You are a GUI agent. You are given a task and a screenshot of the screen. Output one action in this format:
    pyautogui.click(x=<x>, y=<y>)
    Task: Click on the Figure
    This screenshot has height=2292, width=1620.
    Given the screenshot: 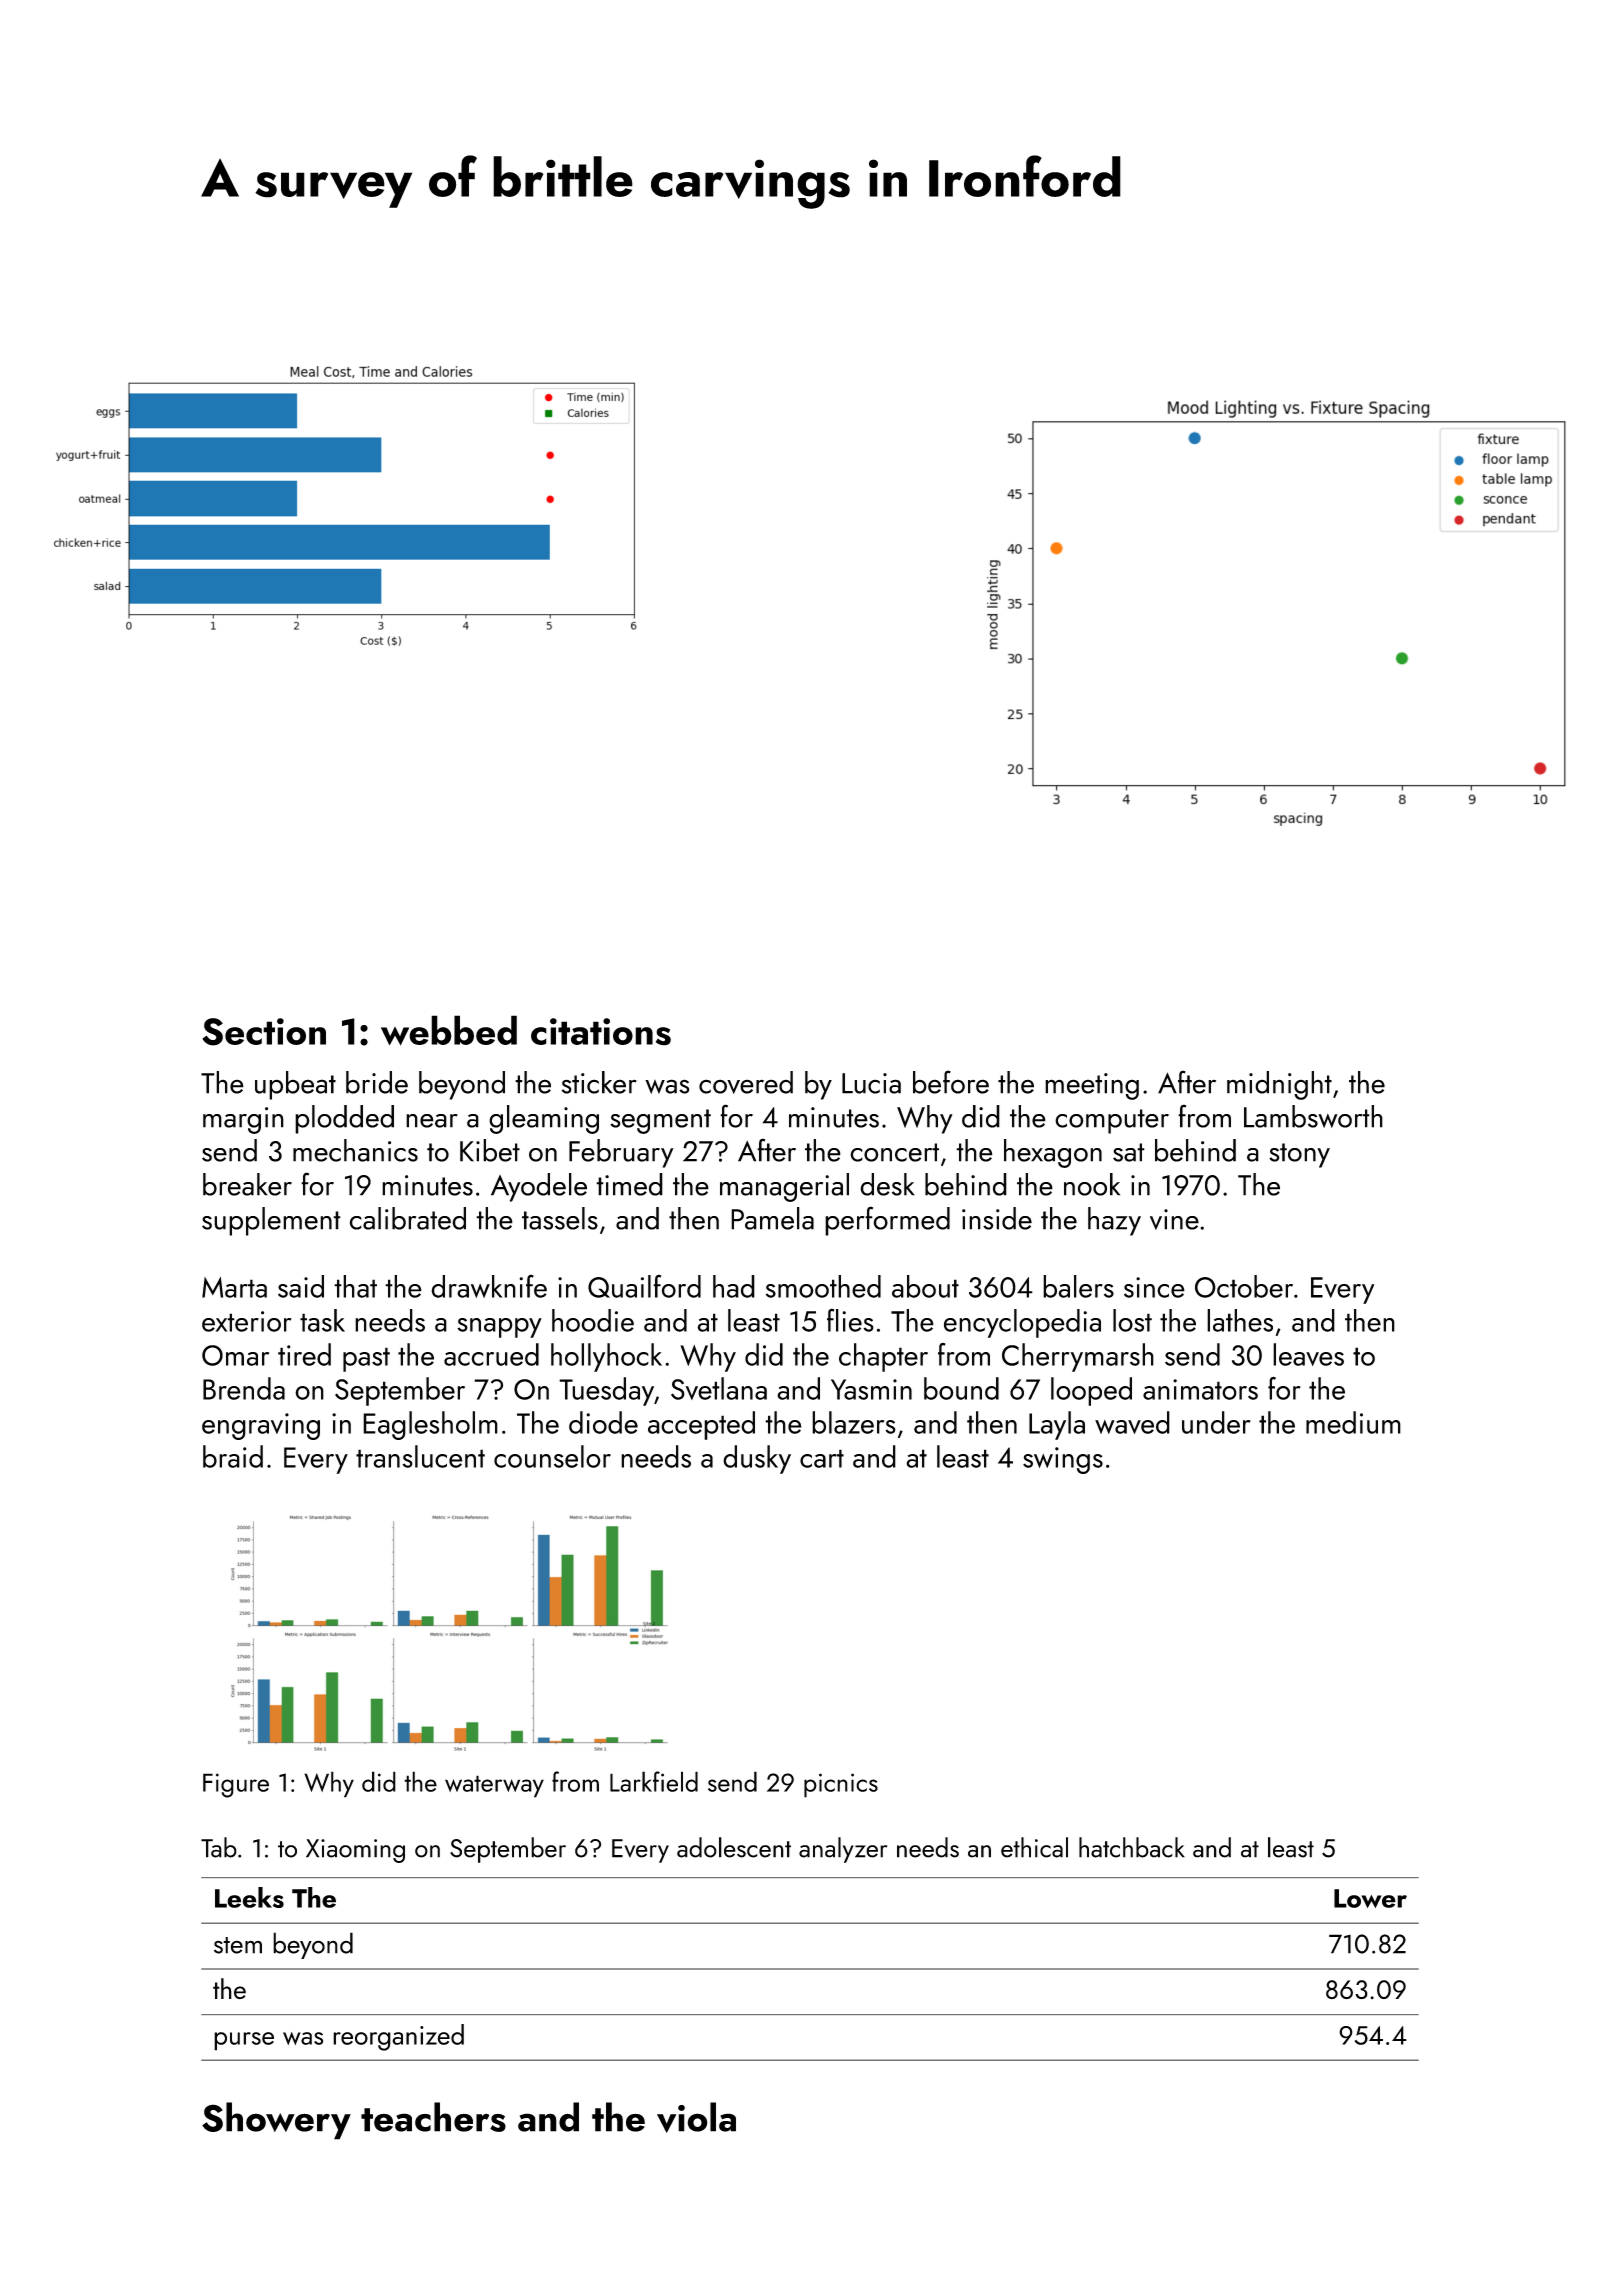 What is the action you would take?
    pyautogui.click(x=236, y=1785)
